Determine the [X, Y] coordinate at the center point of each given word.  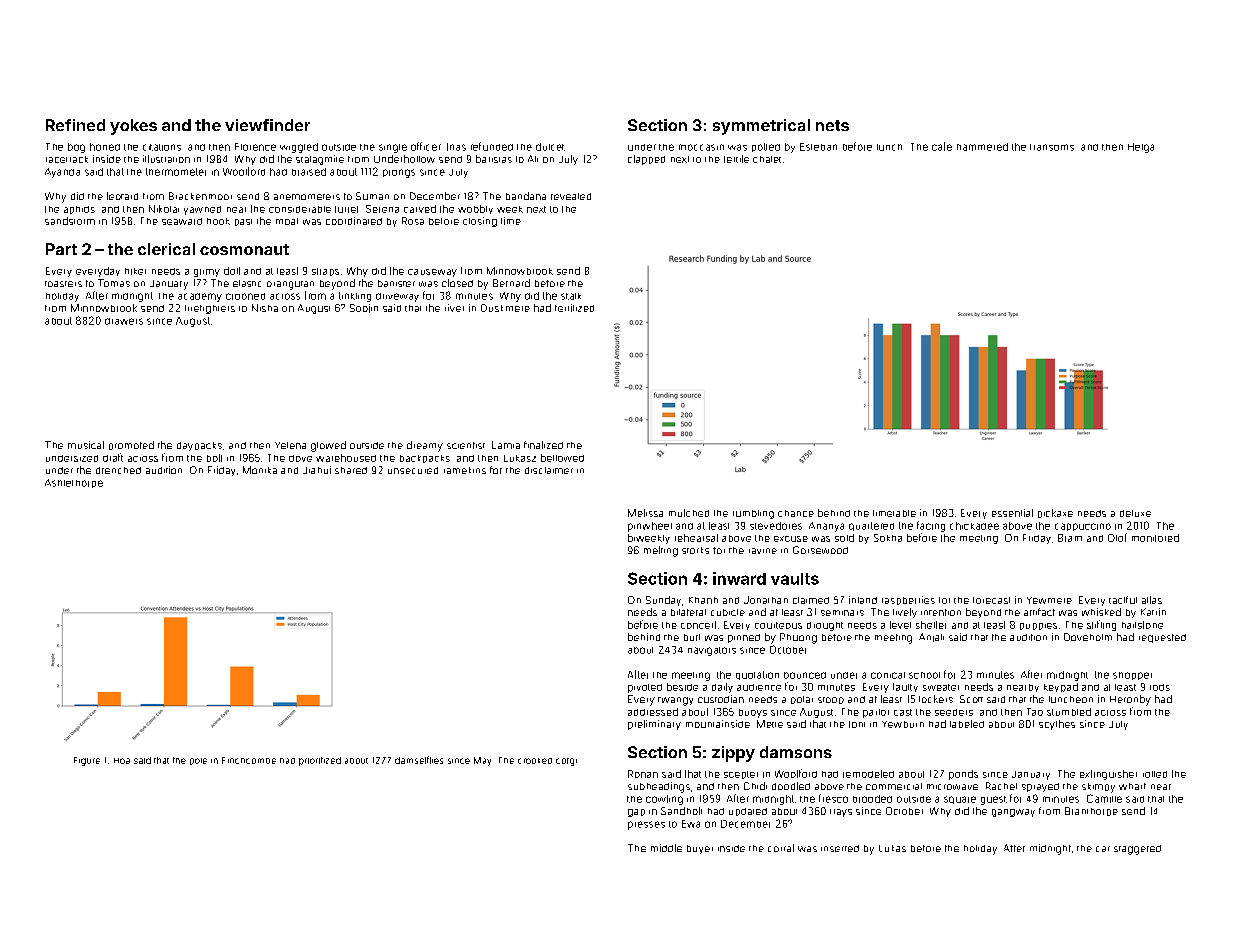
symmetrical [761, 127]
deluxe [1135, 513]
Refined [75, 125]
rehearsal [696, 538]
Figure [87, 761]
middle [666, 848]
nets [832, 125]
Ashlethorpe [74, 483]
